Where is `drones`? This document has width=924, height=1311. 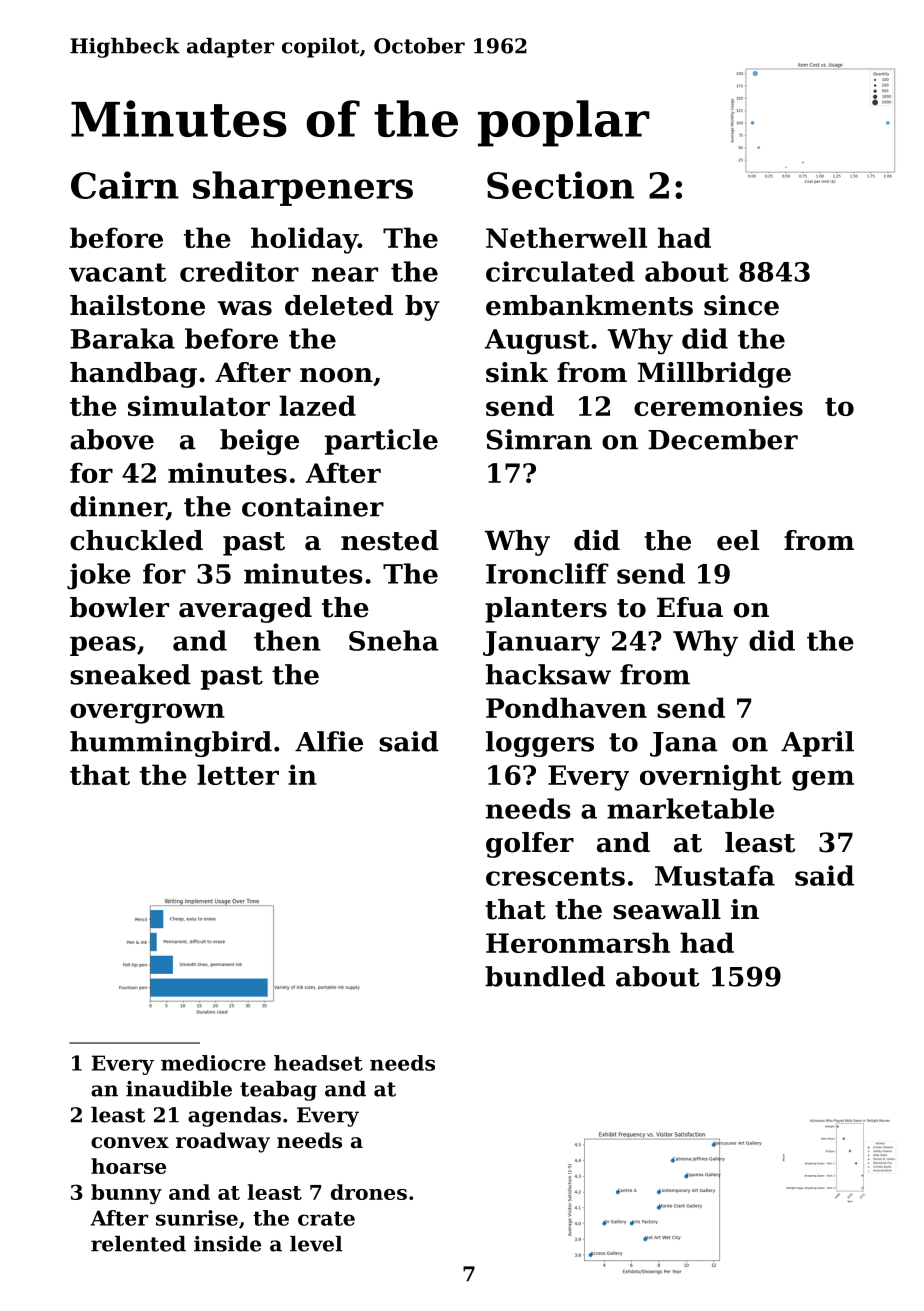
drones is located at coordinates (369, 1192).
